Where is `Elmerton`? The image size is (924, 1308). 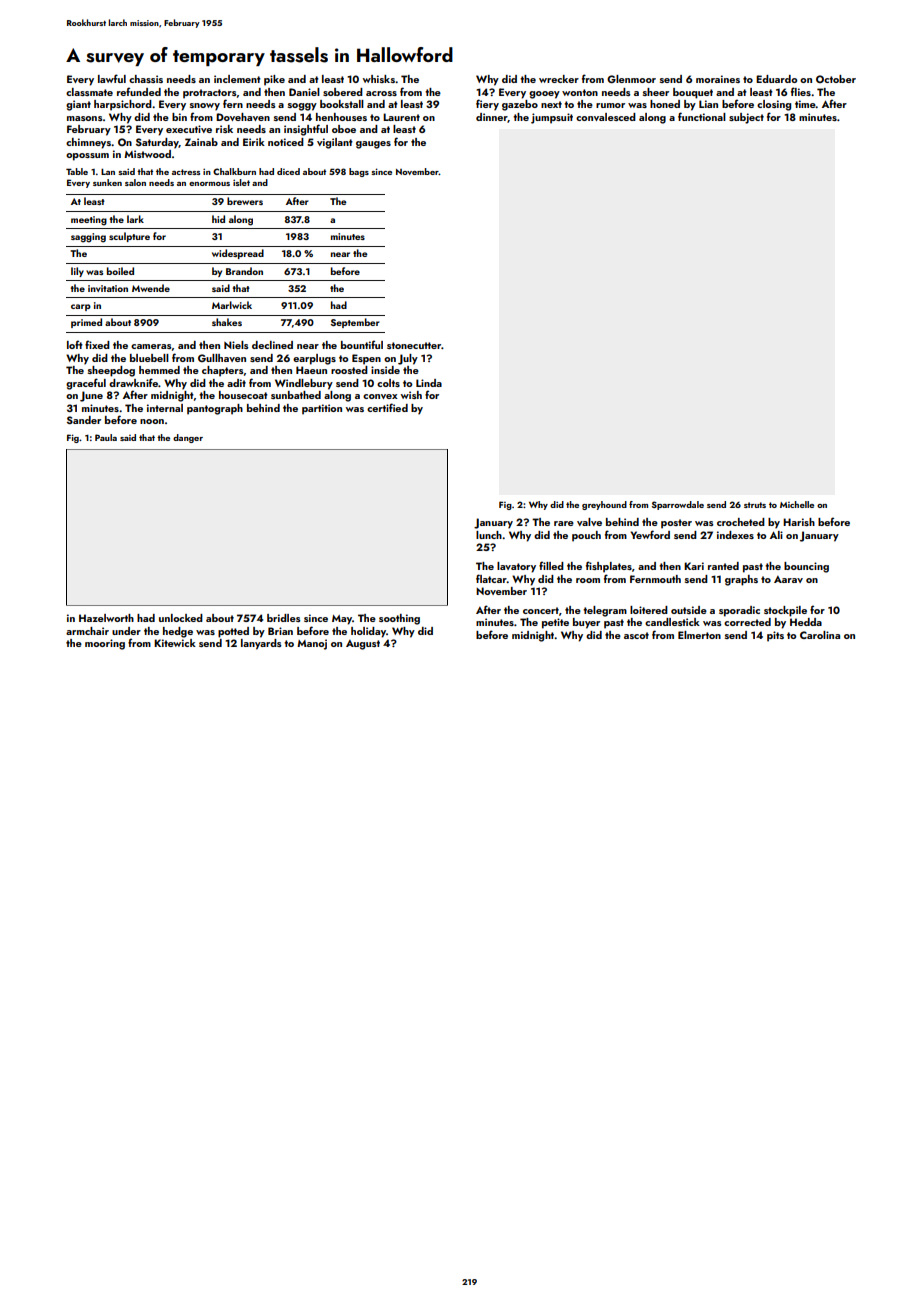 Elmerton is located at coordinates (699, 635).
